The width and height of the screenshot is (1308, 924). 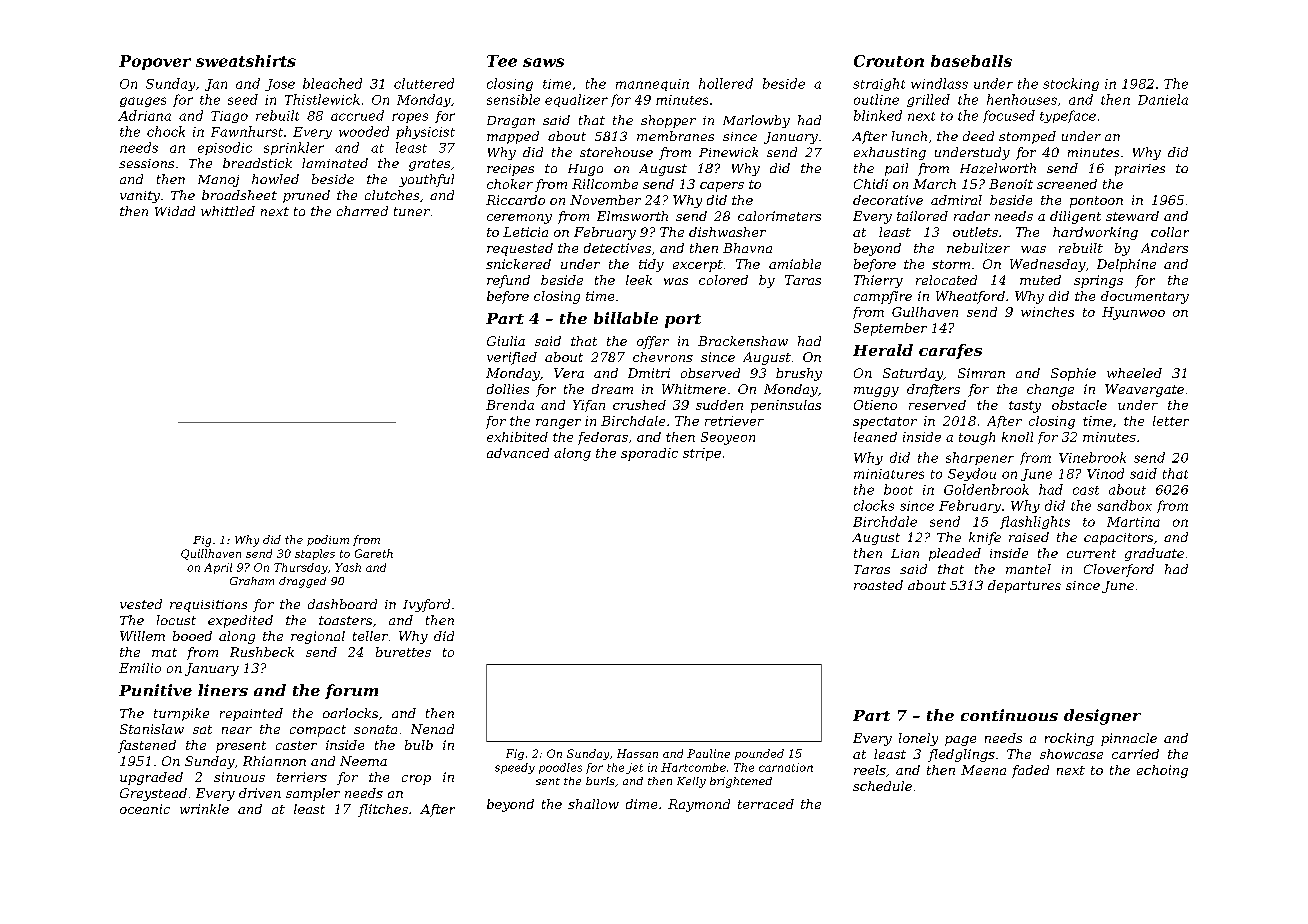 I want to click on Gullhaven, so click(x=925, y=312).
